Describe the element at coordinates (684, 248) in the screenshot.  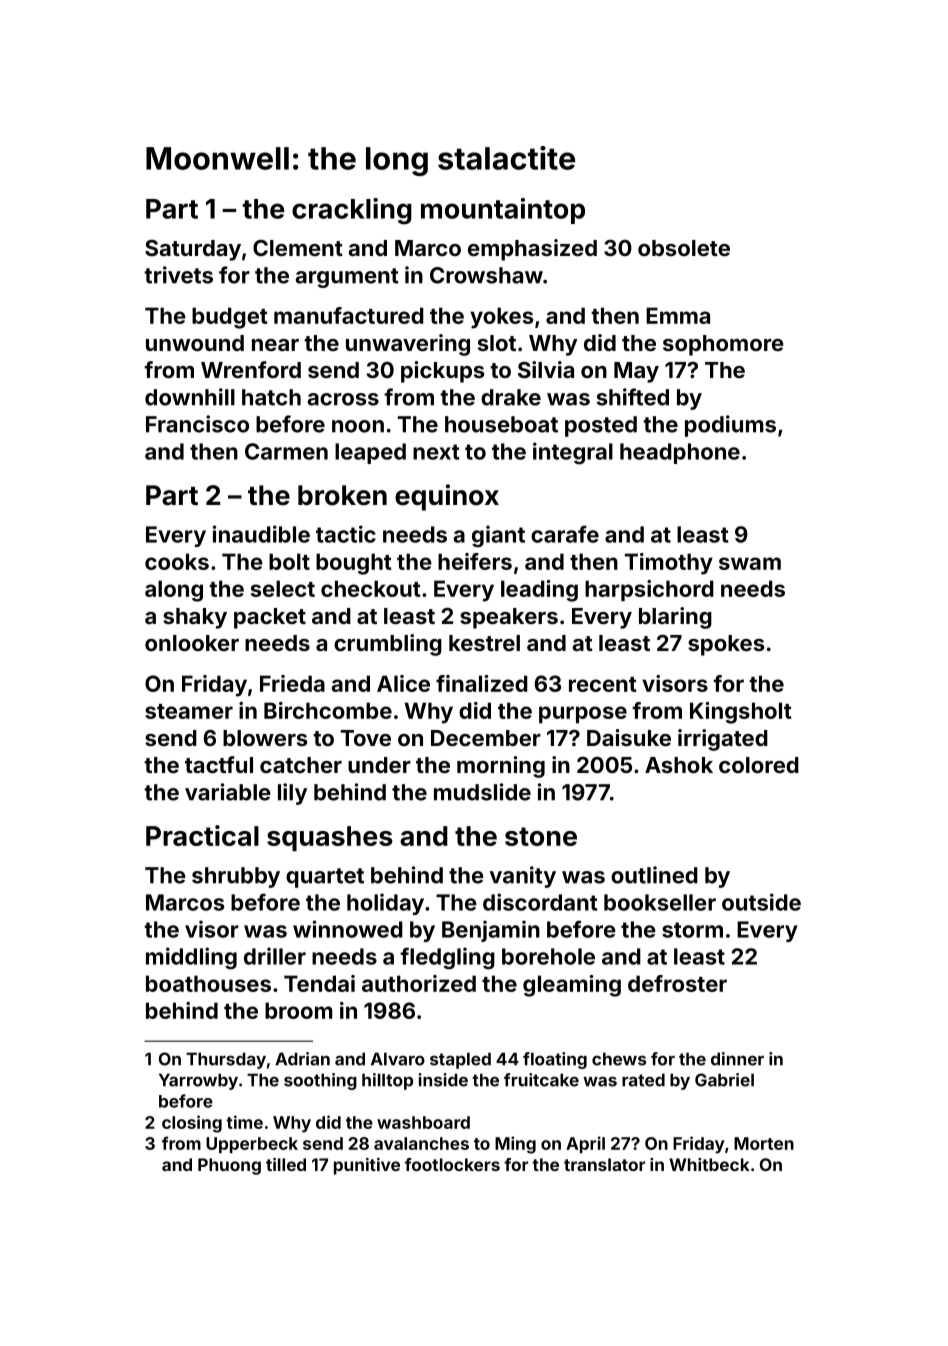
I see `obsolete` at that location.
